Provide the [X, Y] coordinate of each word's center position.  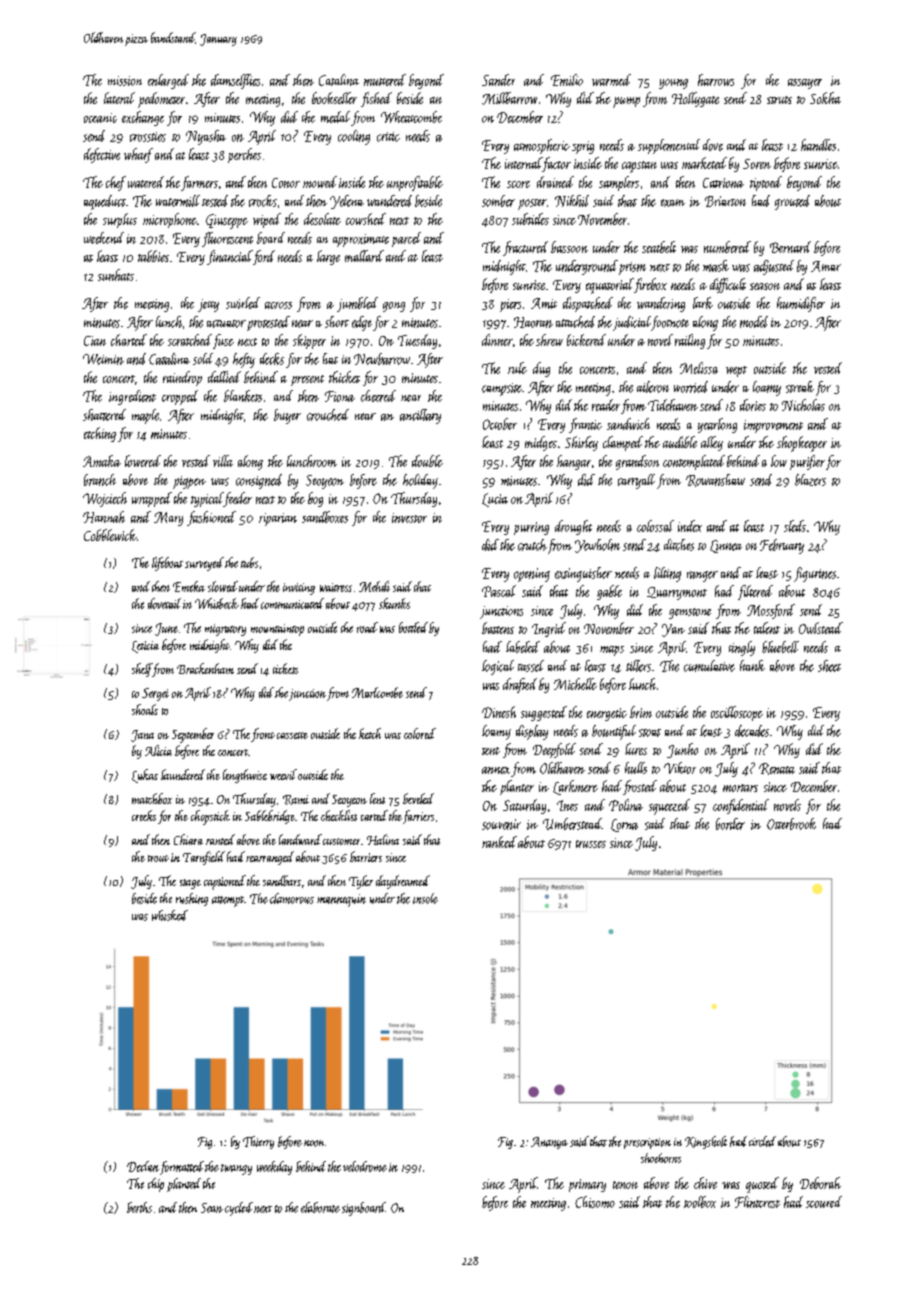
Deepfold [554, 750]
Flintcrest [757, 1202]
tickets [285, 668]
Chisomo [595, 1202]
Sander [498, 80]
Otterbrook [791, 824]
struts [779, 100]
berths [139, 1207]
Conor [286, 183]
